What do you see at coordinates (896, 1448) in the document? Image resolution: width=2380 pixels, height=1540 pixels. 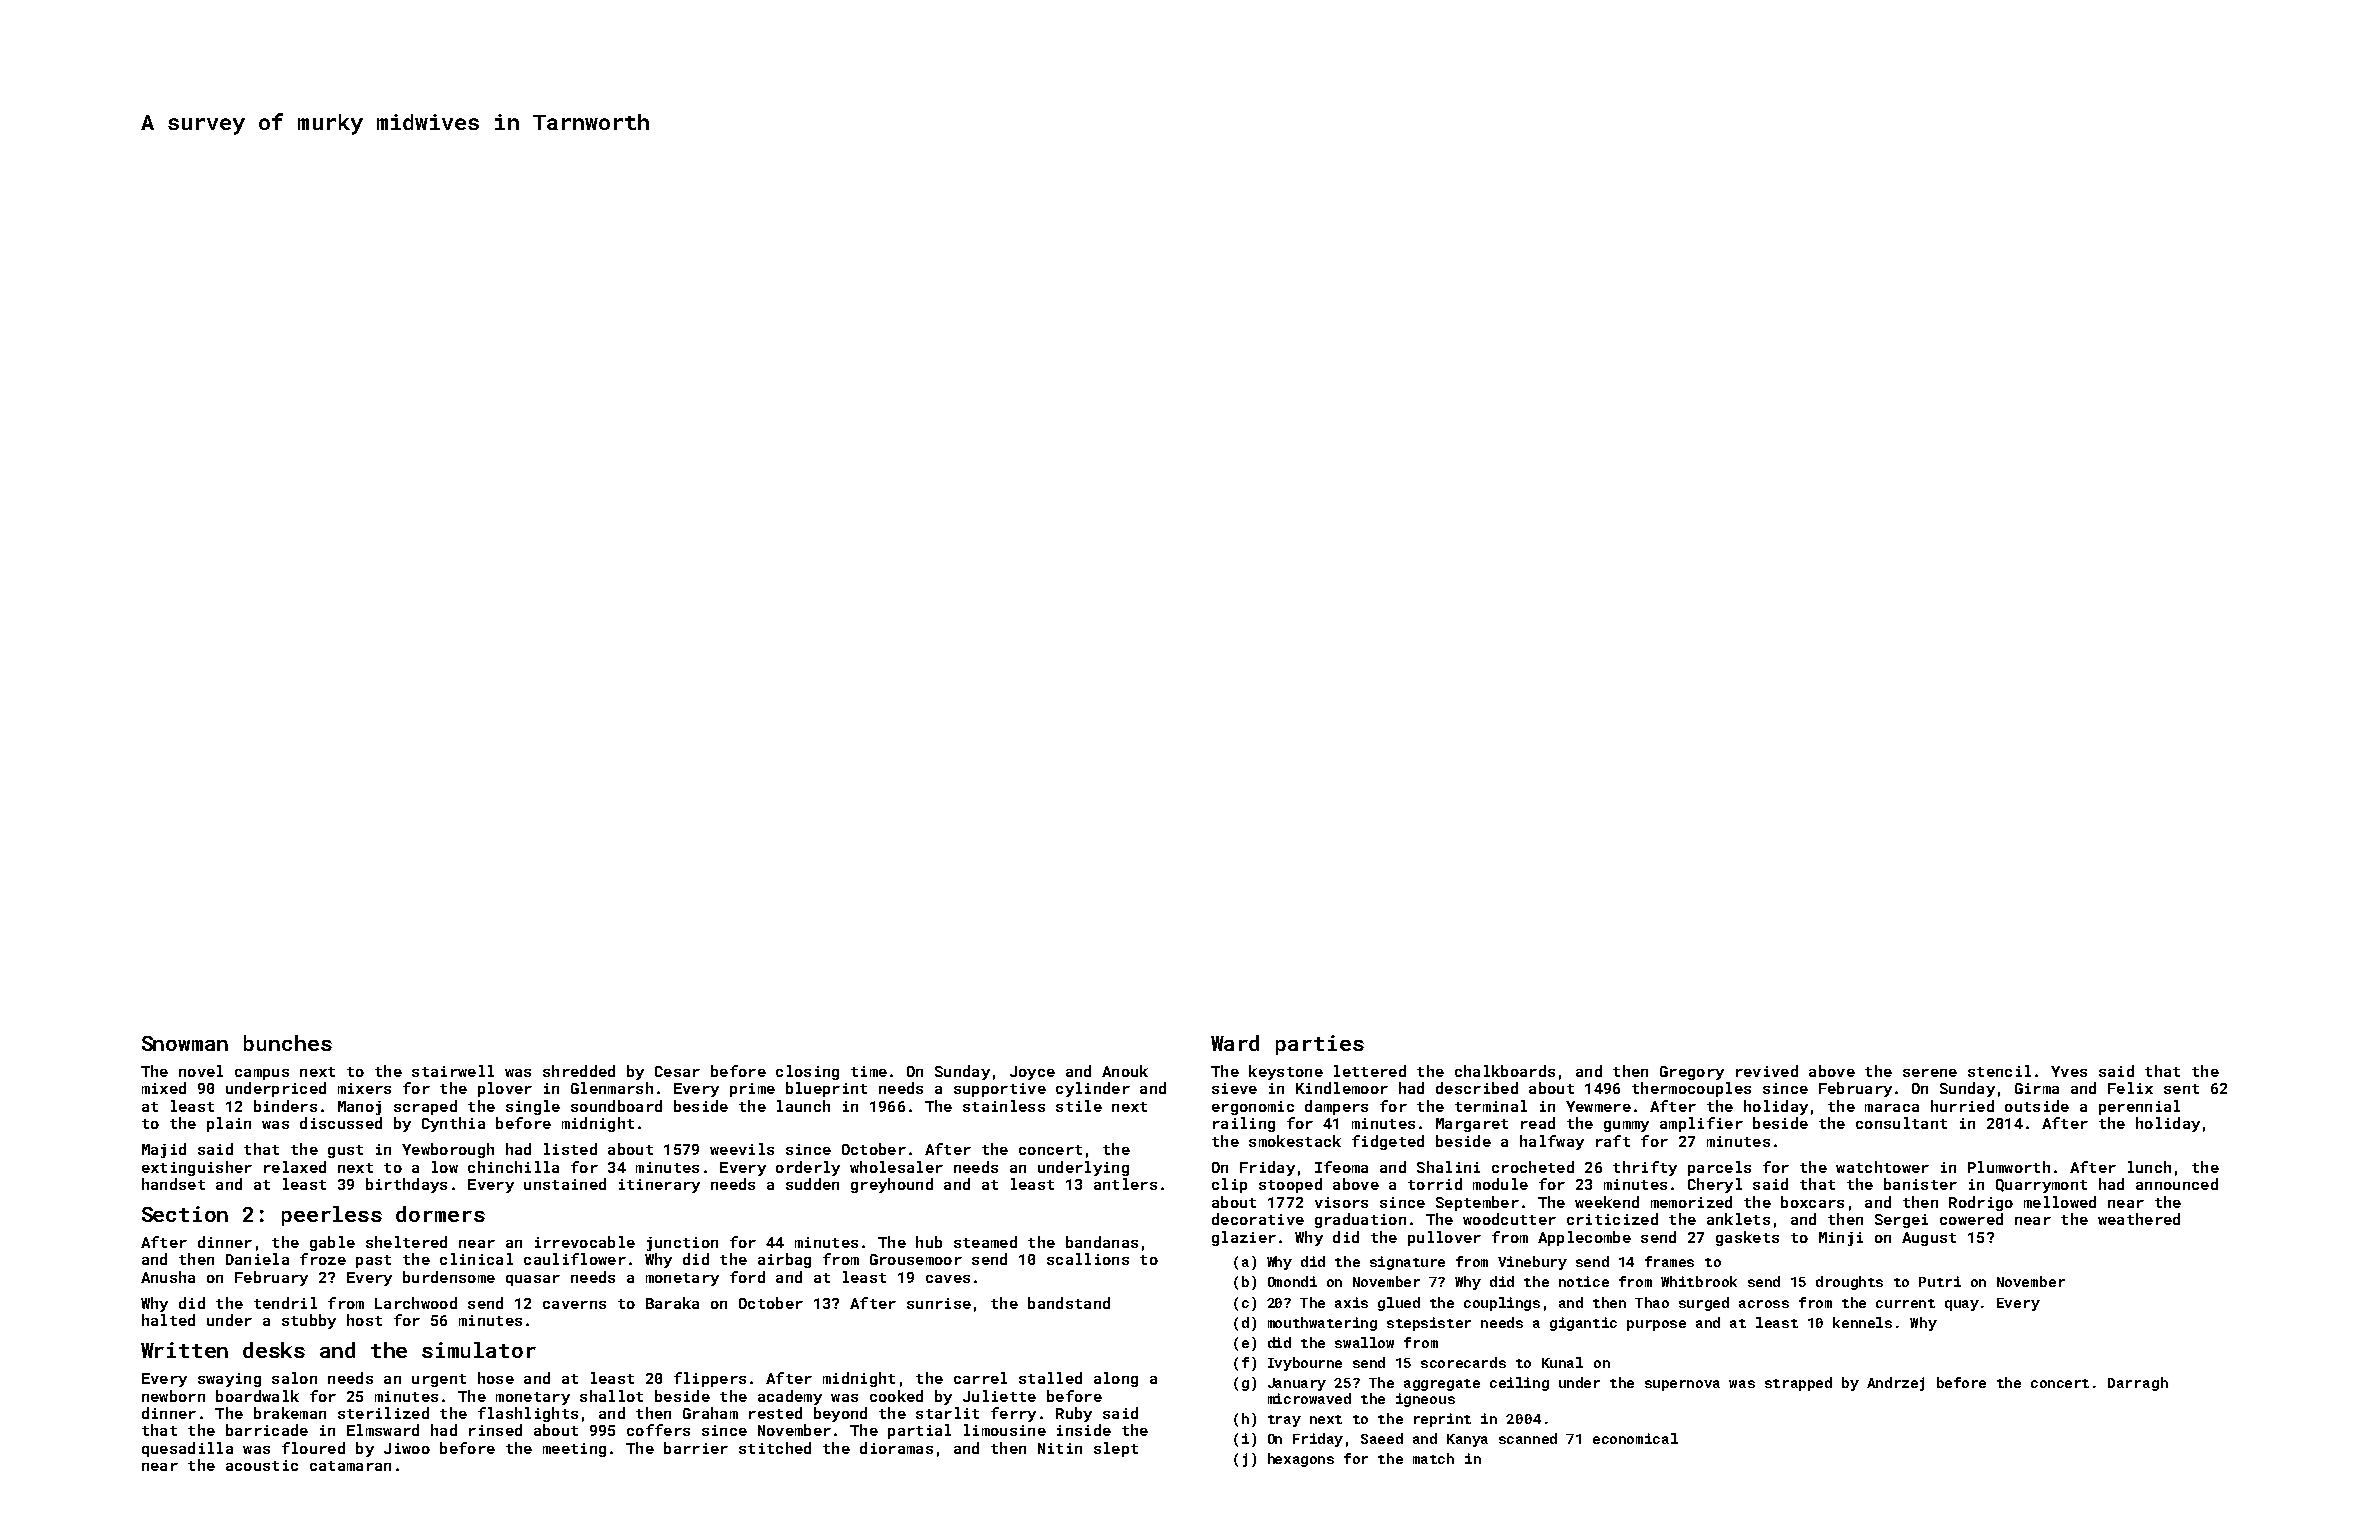 I see `dioramas` at bounding box center [896, 1448].
